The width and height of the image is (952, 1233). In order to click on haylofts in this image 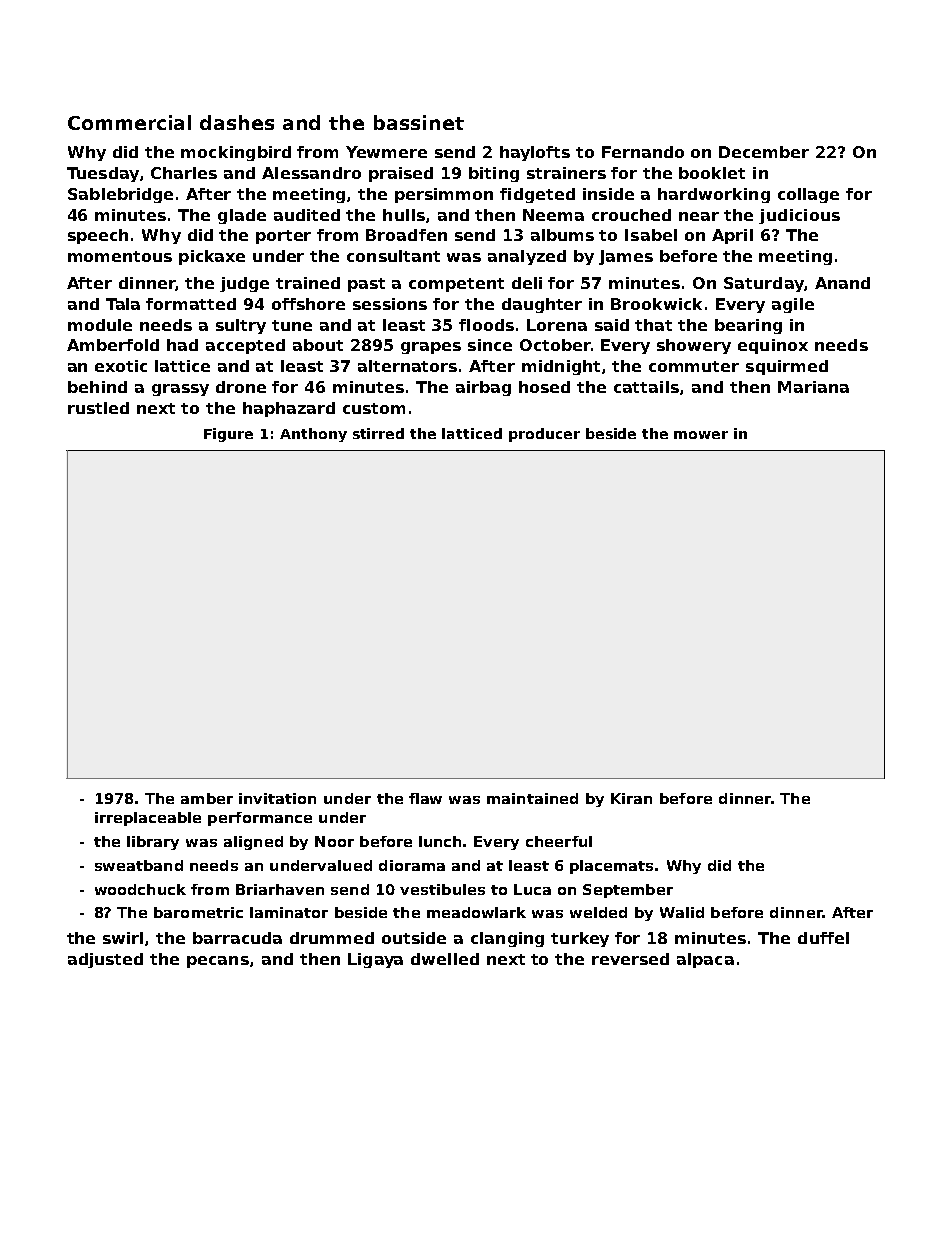, I will do `click(535, 153)`.
